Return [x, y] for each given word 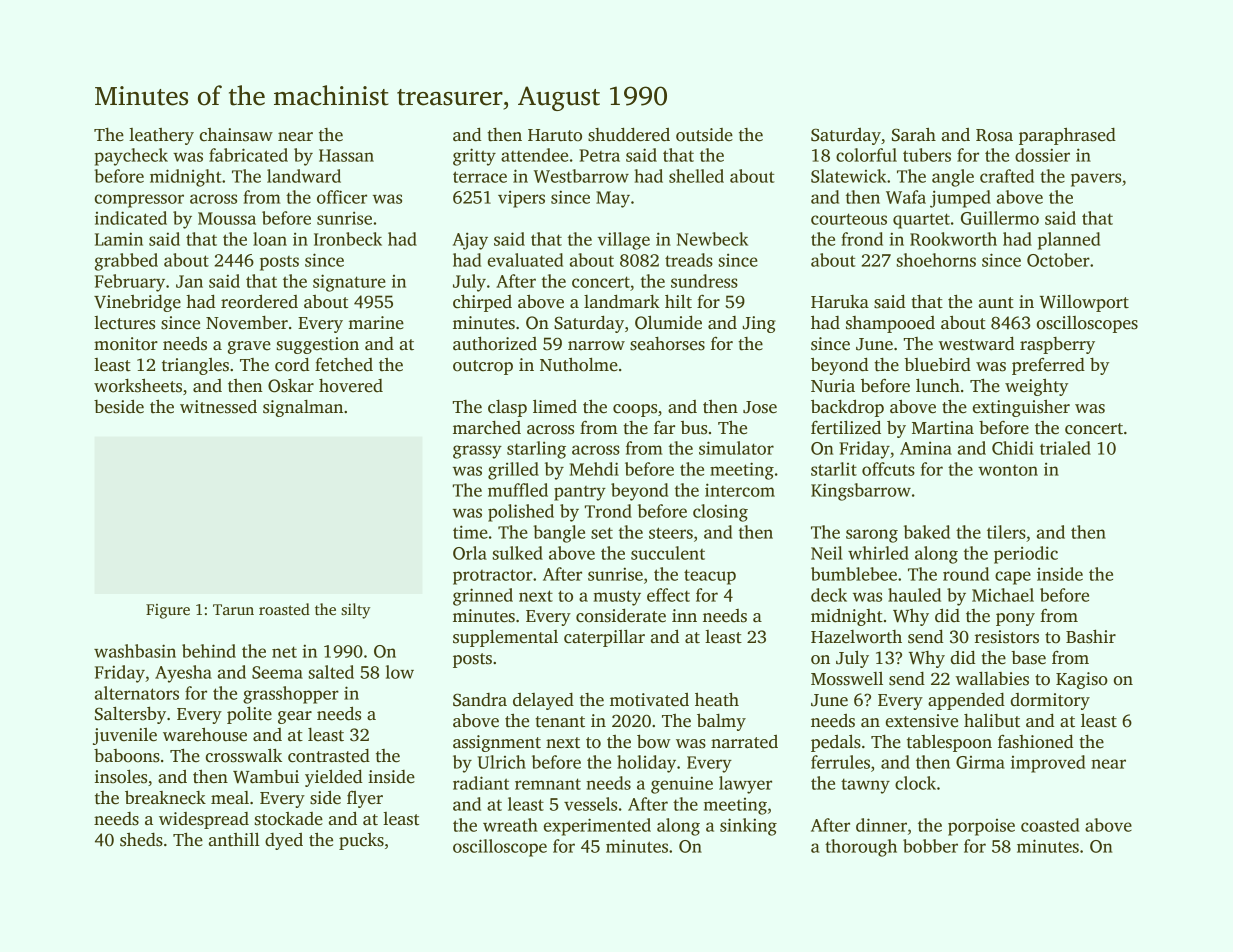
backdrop [847, 408]
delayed [543, 701]
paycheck [131, 157]
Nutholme [579, 364]
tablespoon [949, 743]
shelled [696, 176]
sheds [141, 839]
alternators [137, 693]
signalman [303, 408]
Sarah [914, 134]
